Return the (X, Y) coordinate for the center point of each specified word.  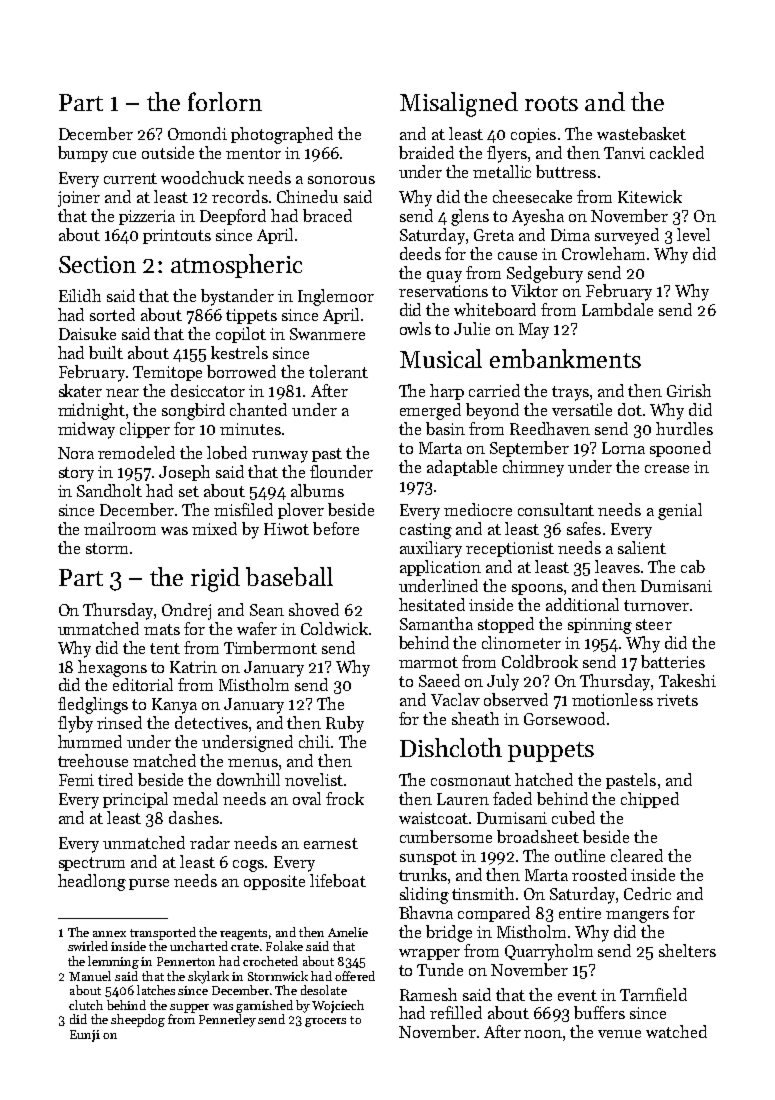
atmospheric (236, 266)
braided (426, 152)
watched (676, 1031)
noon (543, 1034)
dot (630, 409)
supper (189, 1008)
